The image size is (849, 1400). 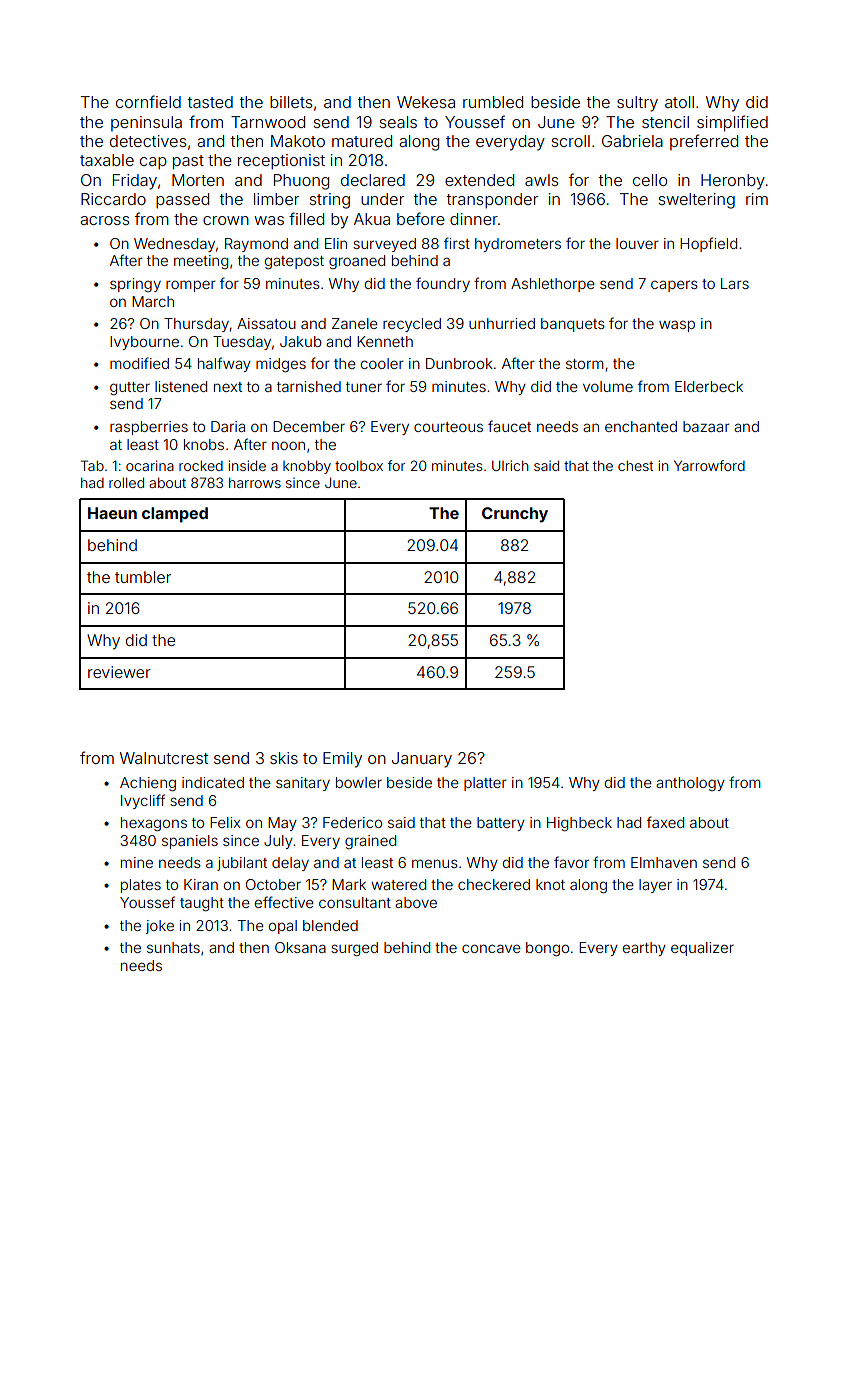 What do you see at coordinates (709, 386) in the page?
I see `Elderbeck` at bounding box center [709, 386].
